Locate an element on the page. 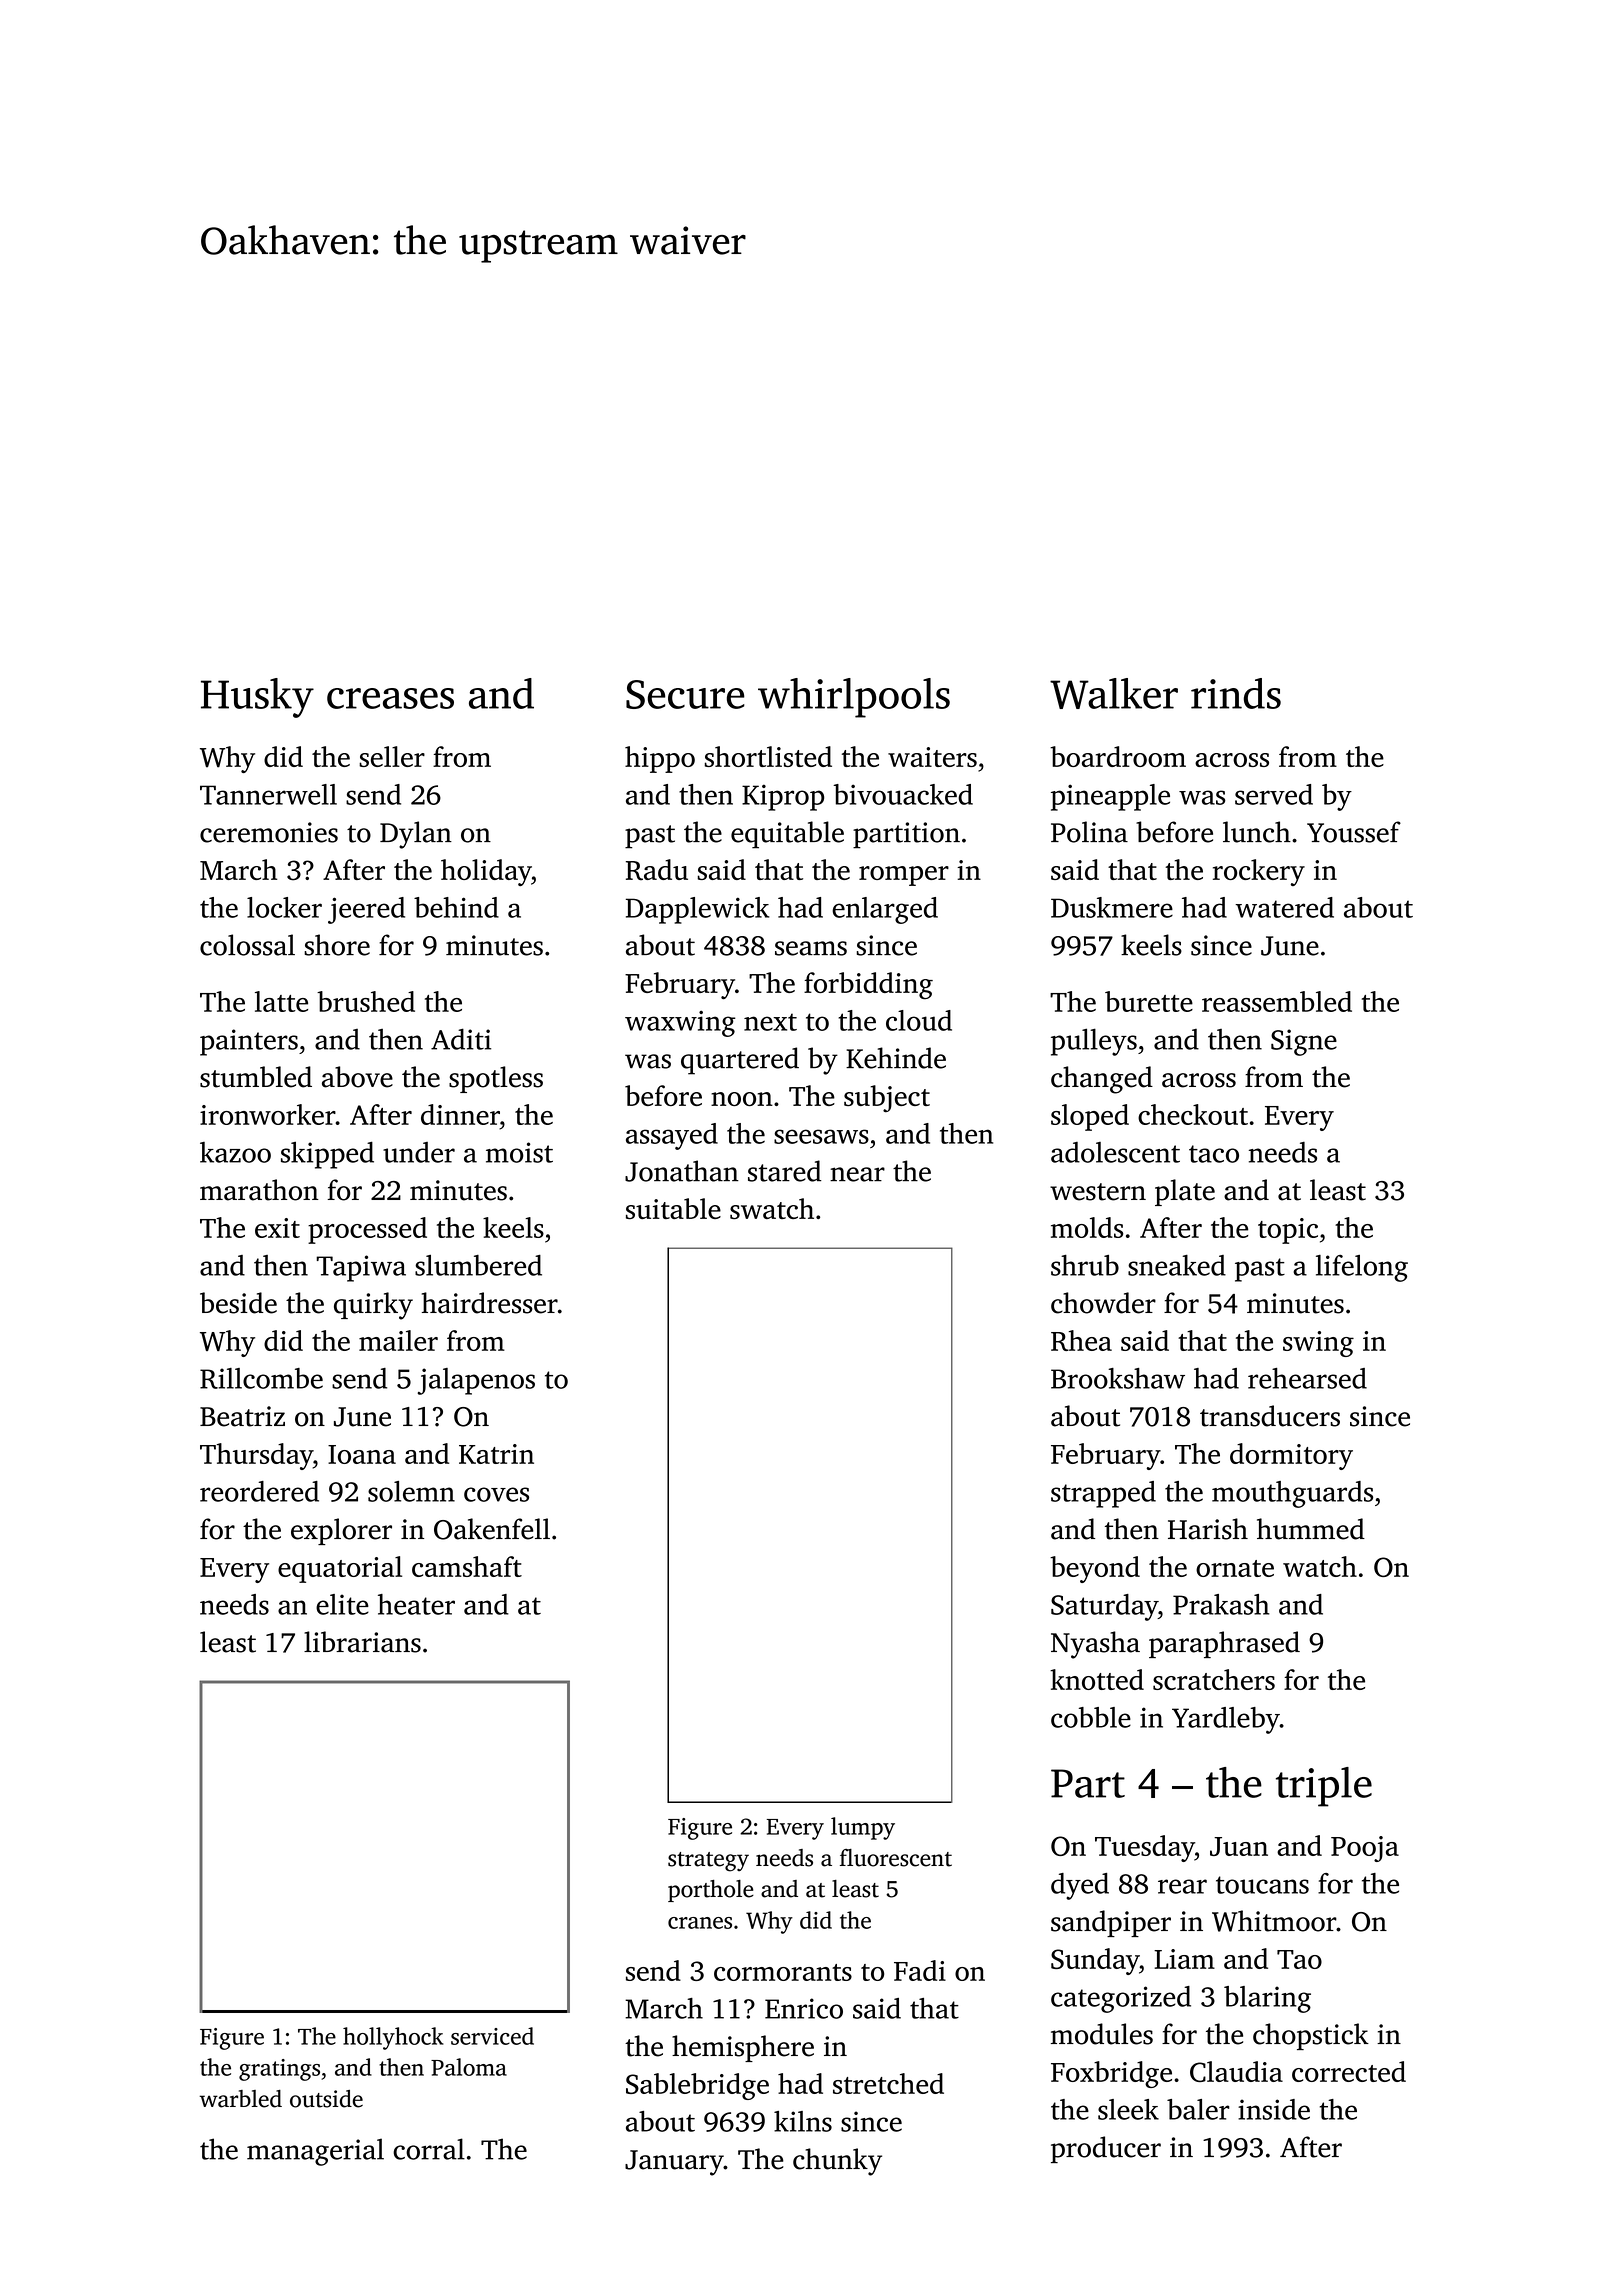 The height and width of the document is (2292, 1620). whirlpools is located at coordinates (854, 698).
